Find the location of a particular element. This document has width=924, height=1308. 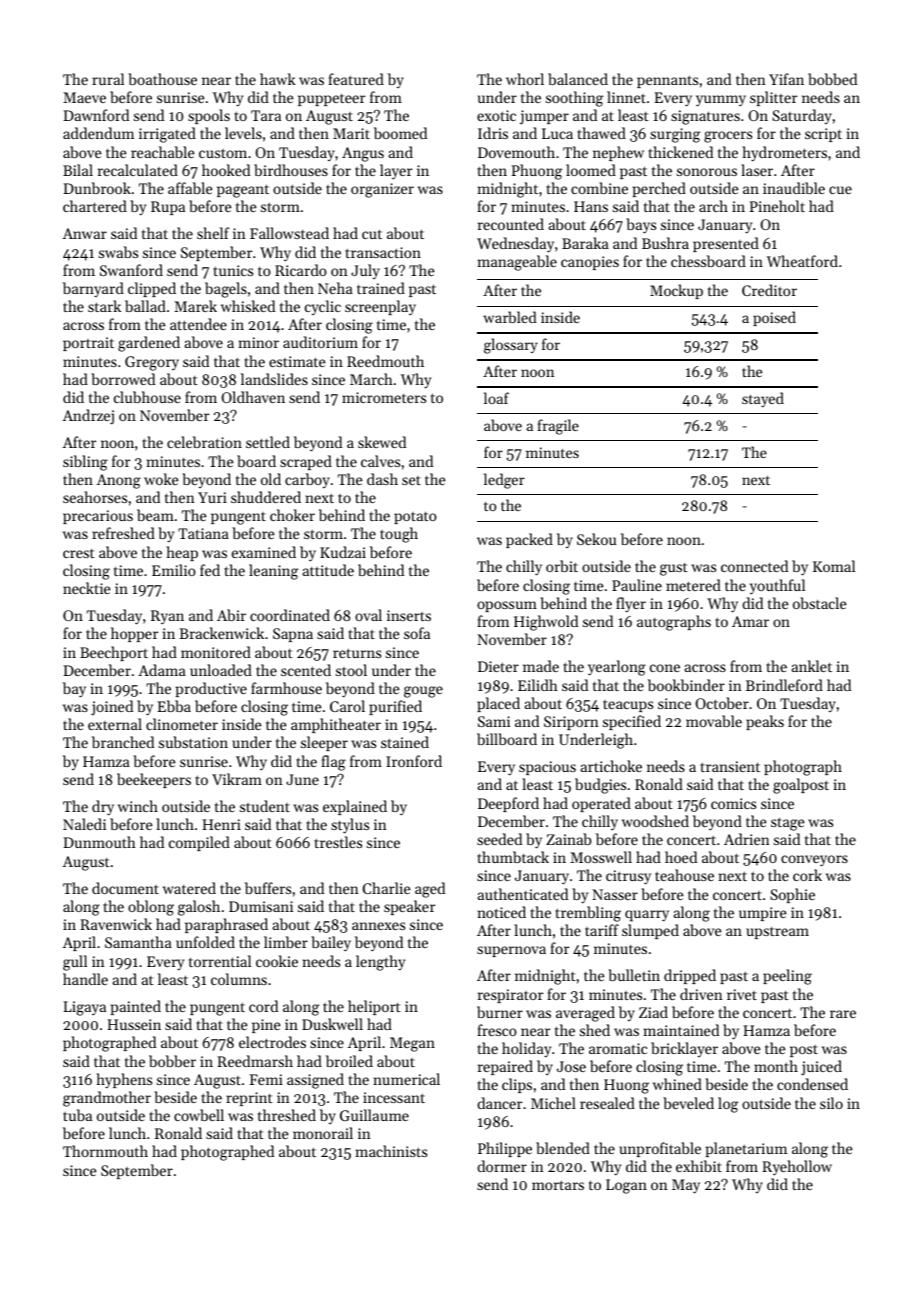

anklet is located at coordinates (812, 666).
